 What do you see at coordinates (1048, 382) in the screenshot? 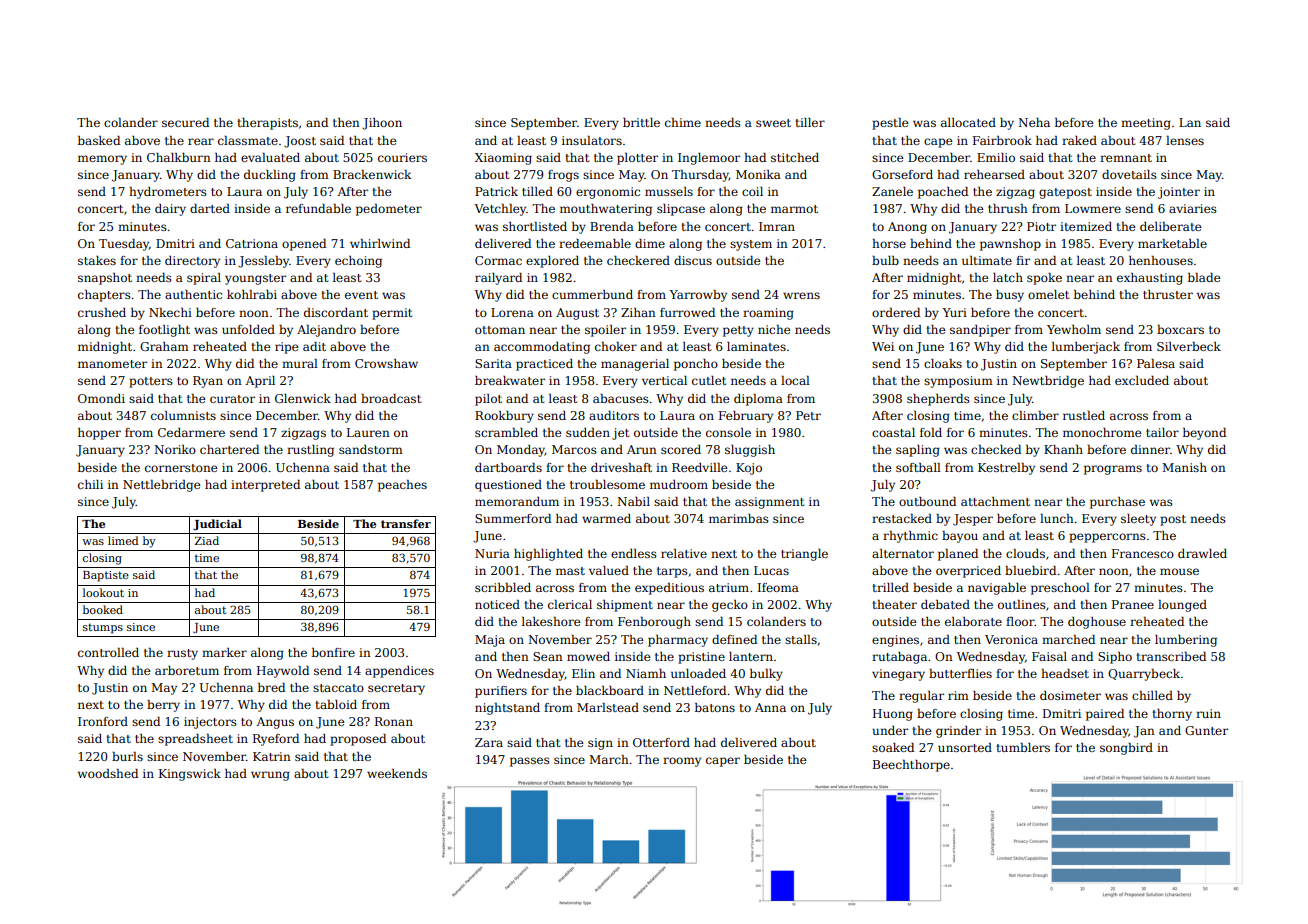
I see `Newtbridge` at bounding box center [1048, 382].
